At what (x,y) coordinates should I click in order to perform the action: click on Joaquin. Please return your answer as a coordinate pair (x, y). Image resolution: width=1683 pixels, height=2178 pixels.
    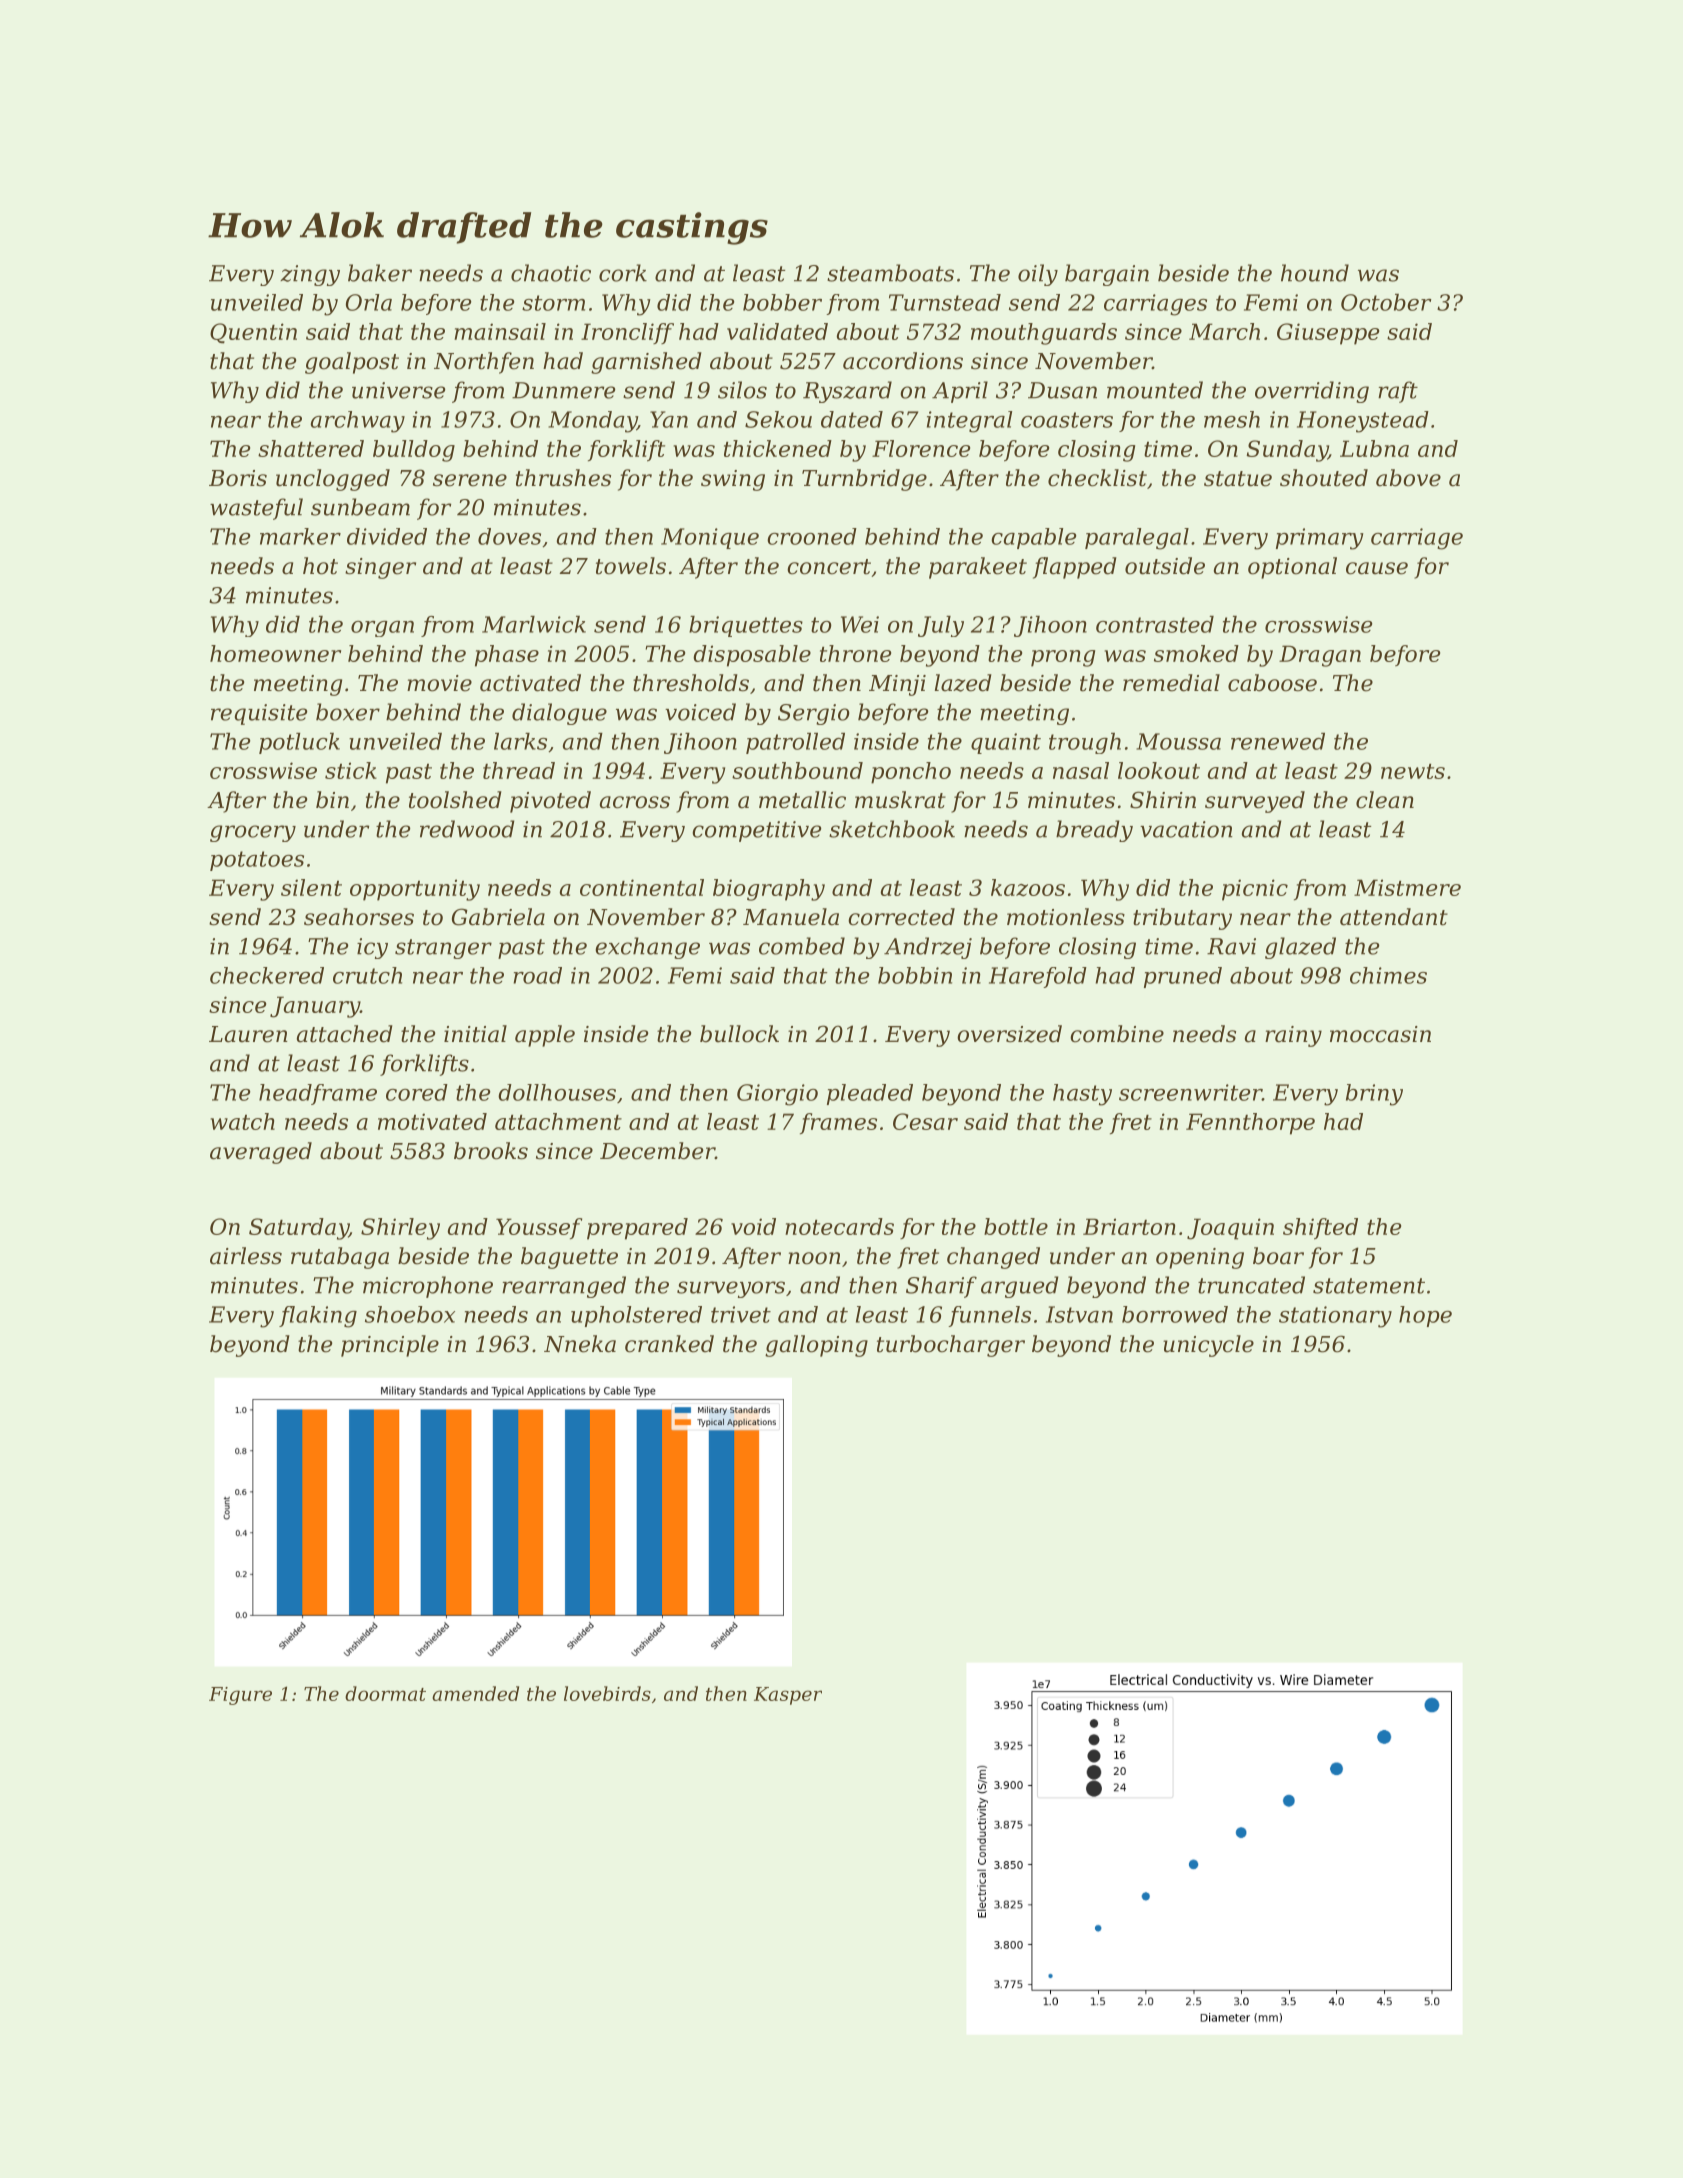
    Looking at the image, I should click on (1230, 1229).
